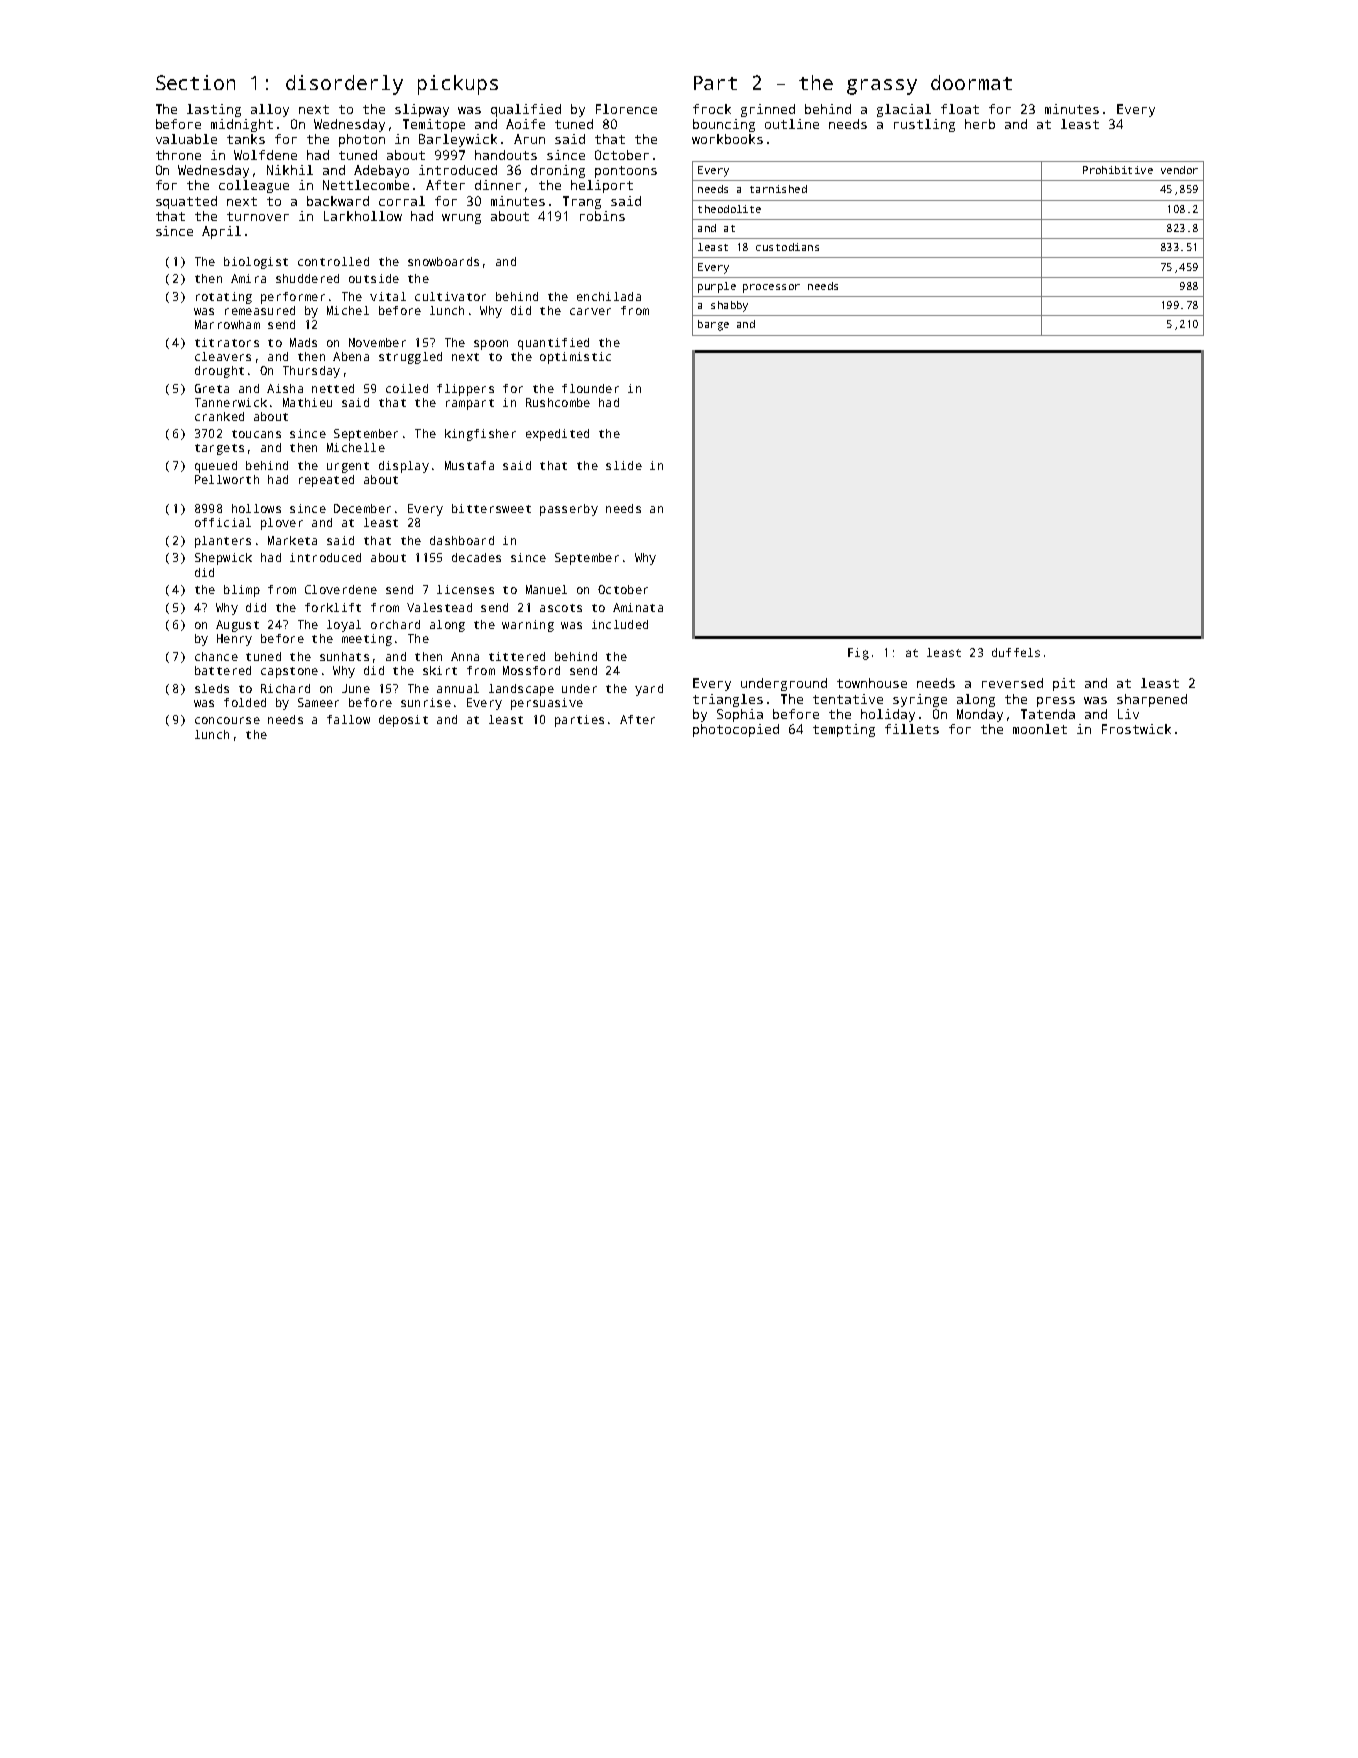 The width and height of the document is (1358, 1758). What do you see at coordinates (303, 342) in the document?
I see `Mads` at bounding box center [303, 342].
